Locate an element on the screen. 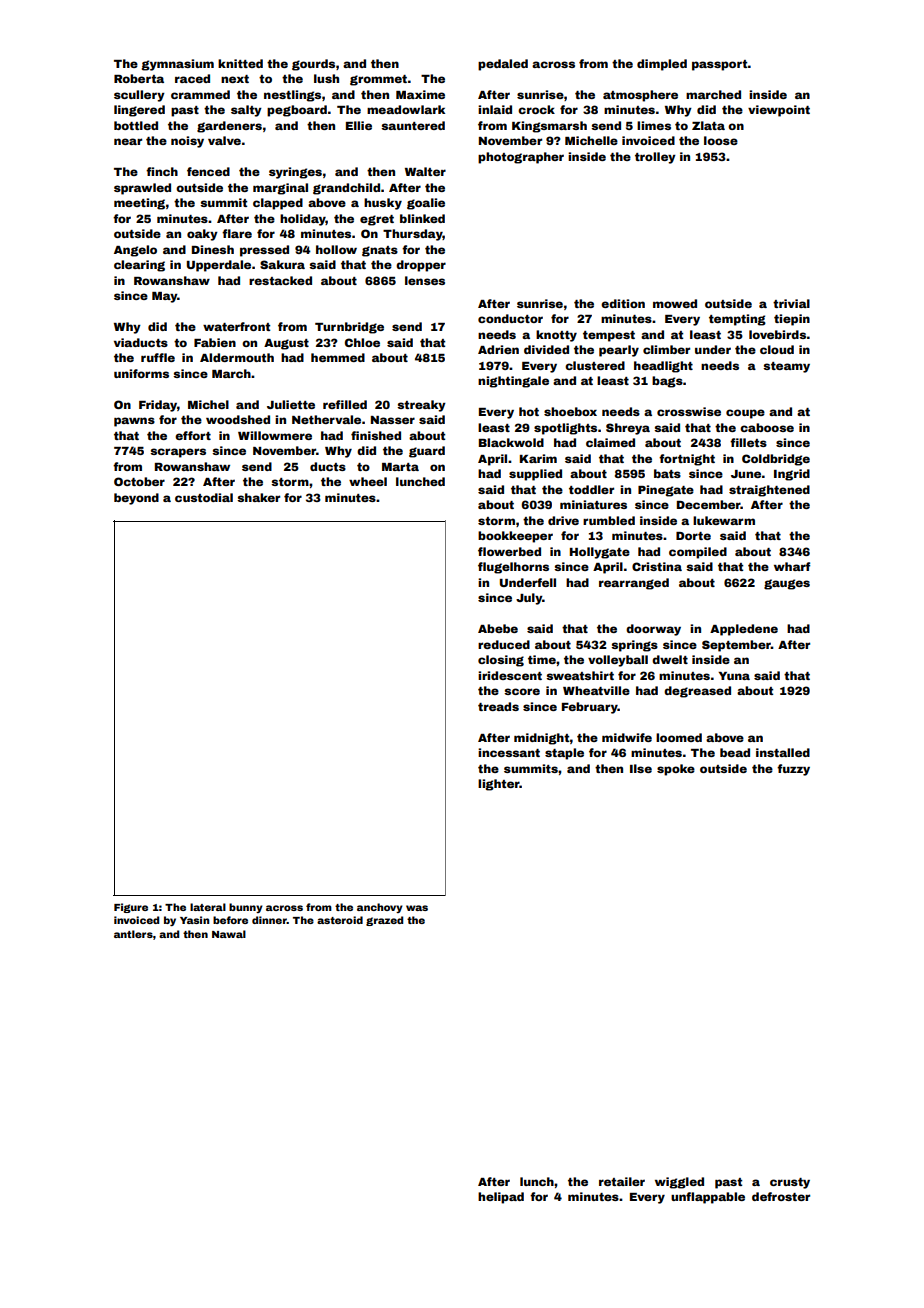 This screenshot has width=924, height=1308. fenced is located at coordinates (208, 171).
